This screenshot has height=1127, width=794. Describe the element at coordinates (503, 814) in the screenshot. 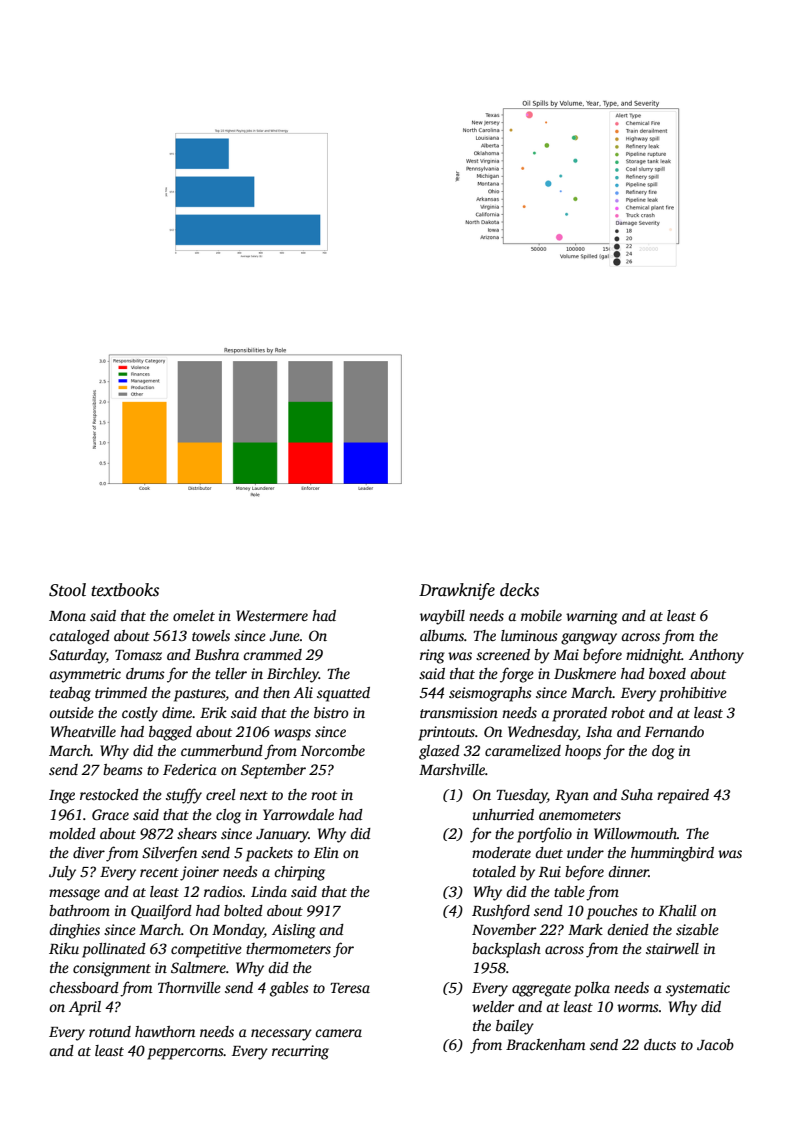

I see `unhurried` at that location.
